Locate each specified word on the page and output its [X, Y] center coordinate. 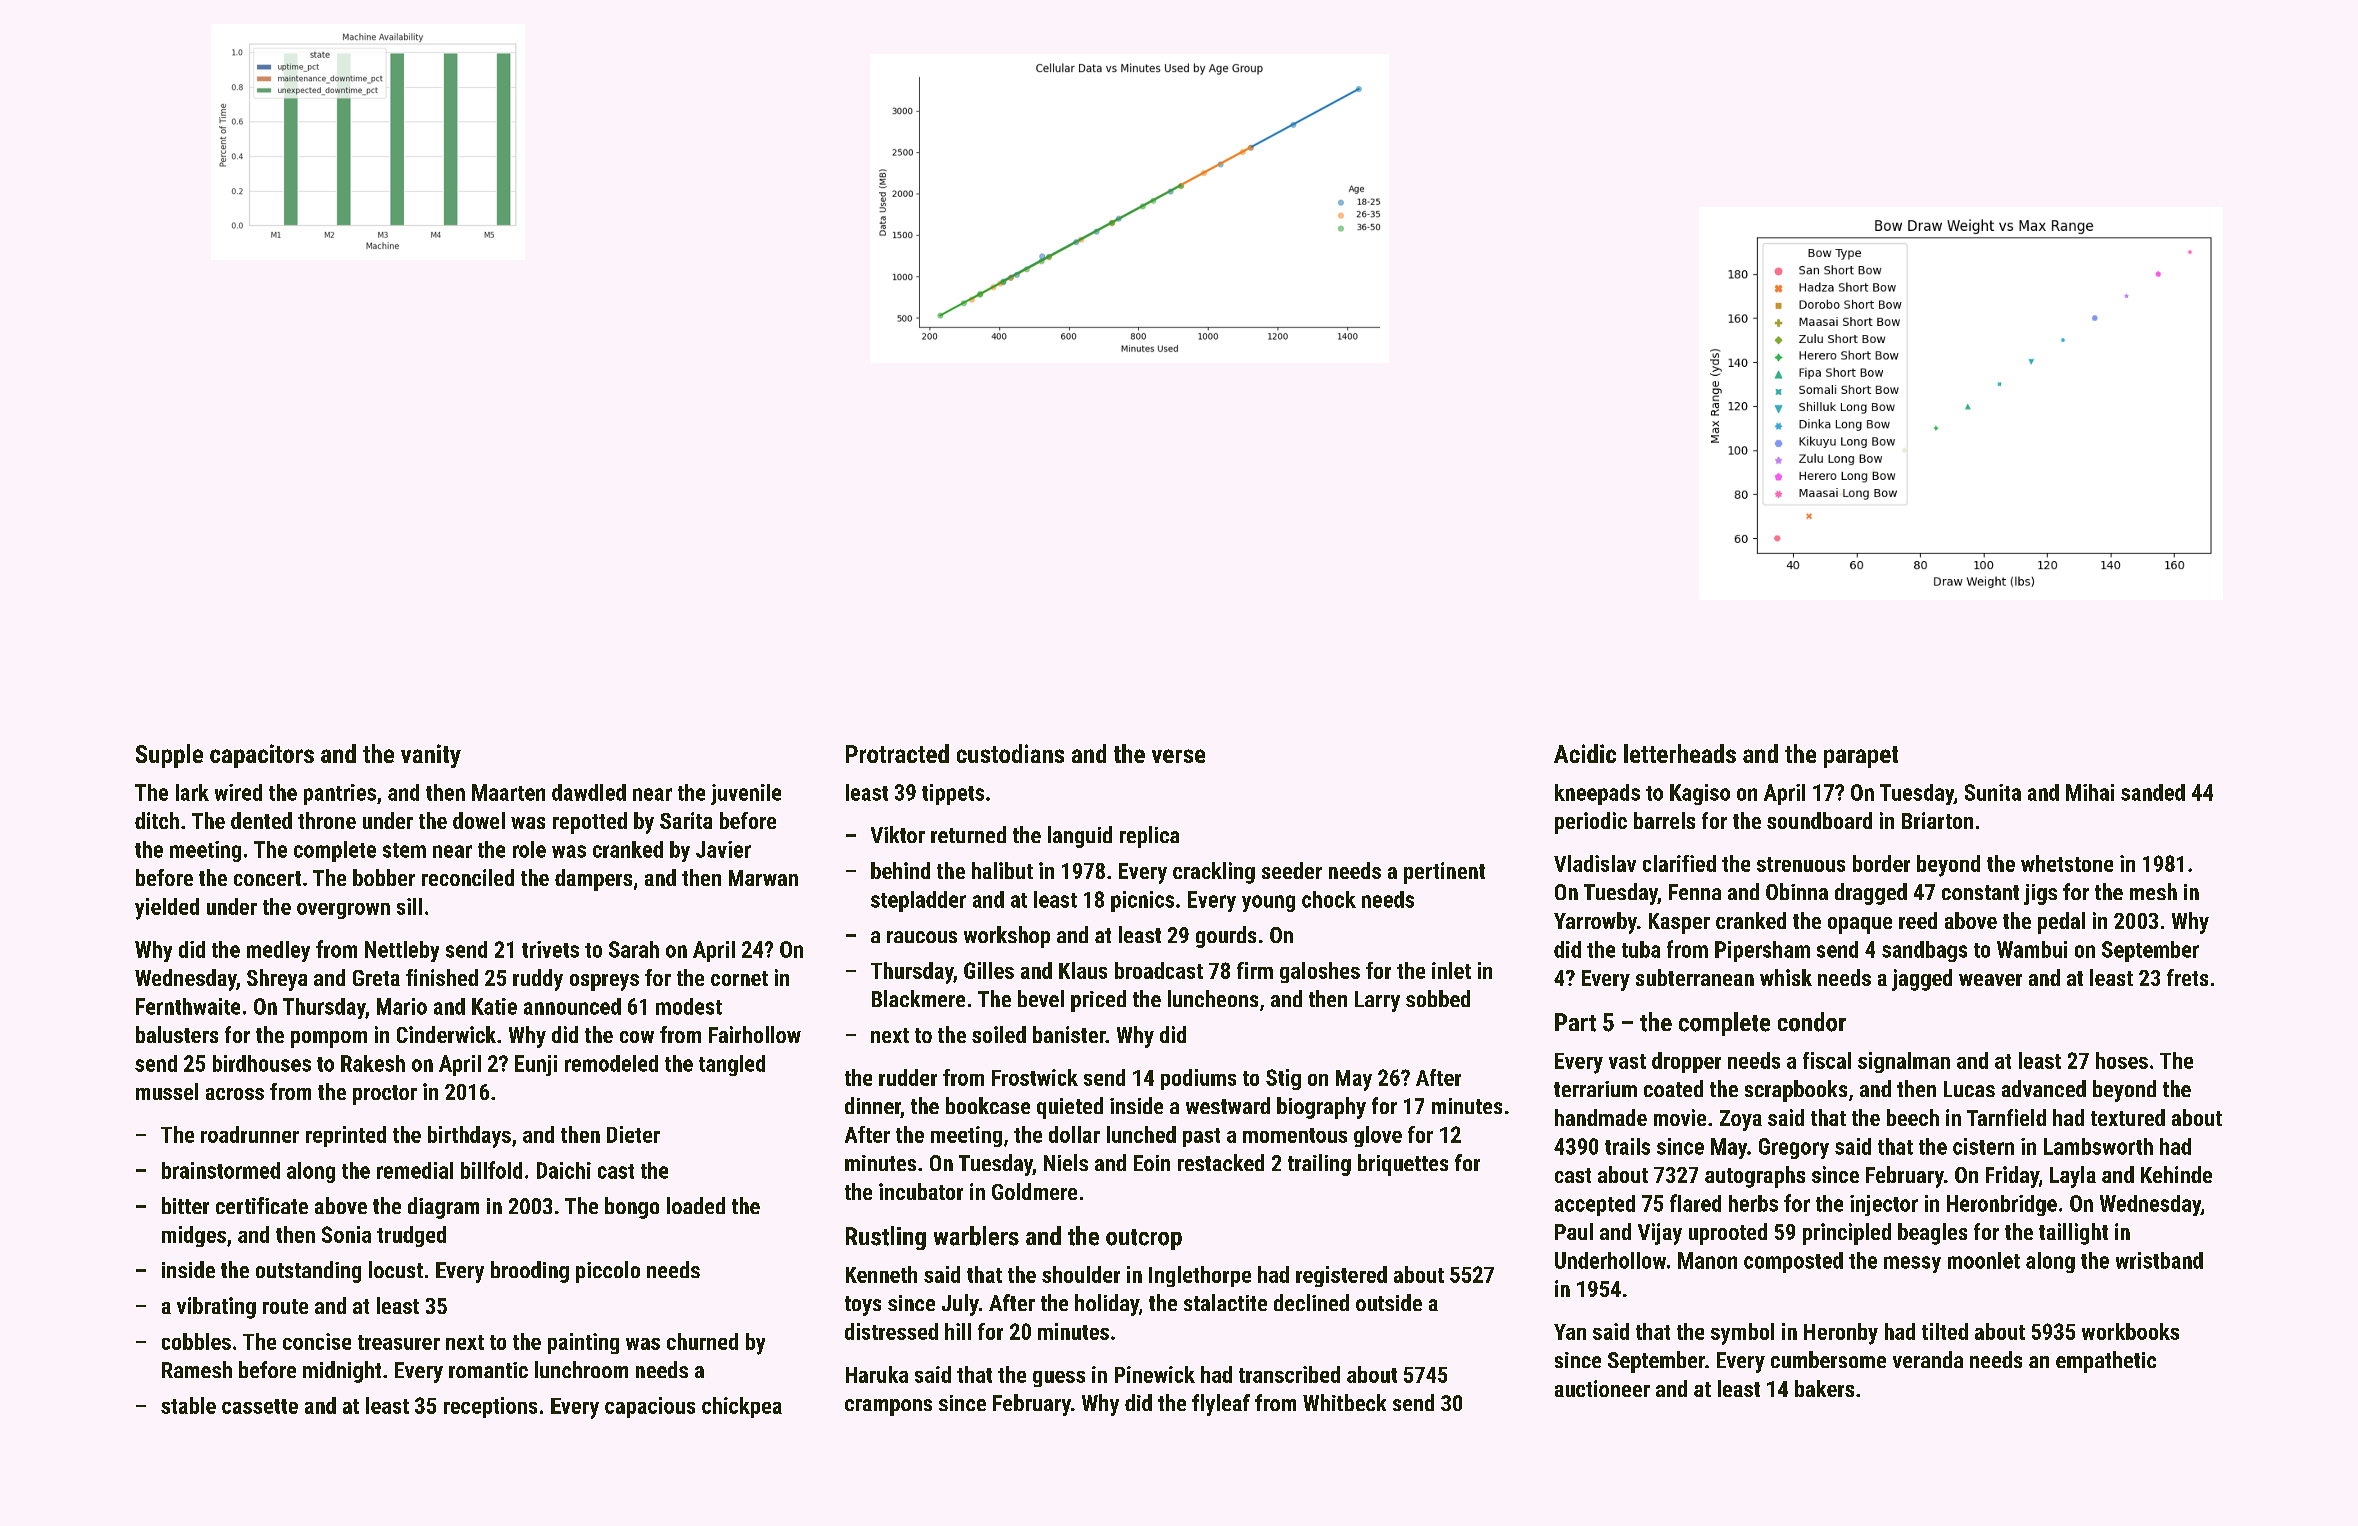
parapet [1861, 757]
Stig [1283, 1079]
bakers [1824, 1388]
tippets [953, 794]
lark [192, 792]
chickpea [742, 1407]
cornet [739, 978]
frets [2187, 977]
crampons [888, 1407]
